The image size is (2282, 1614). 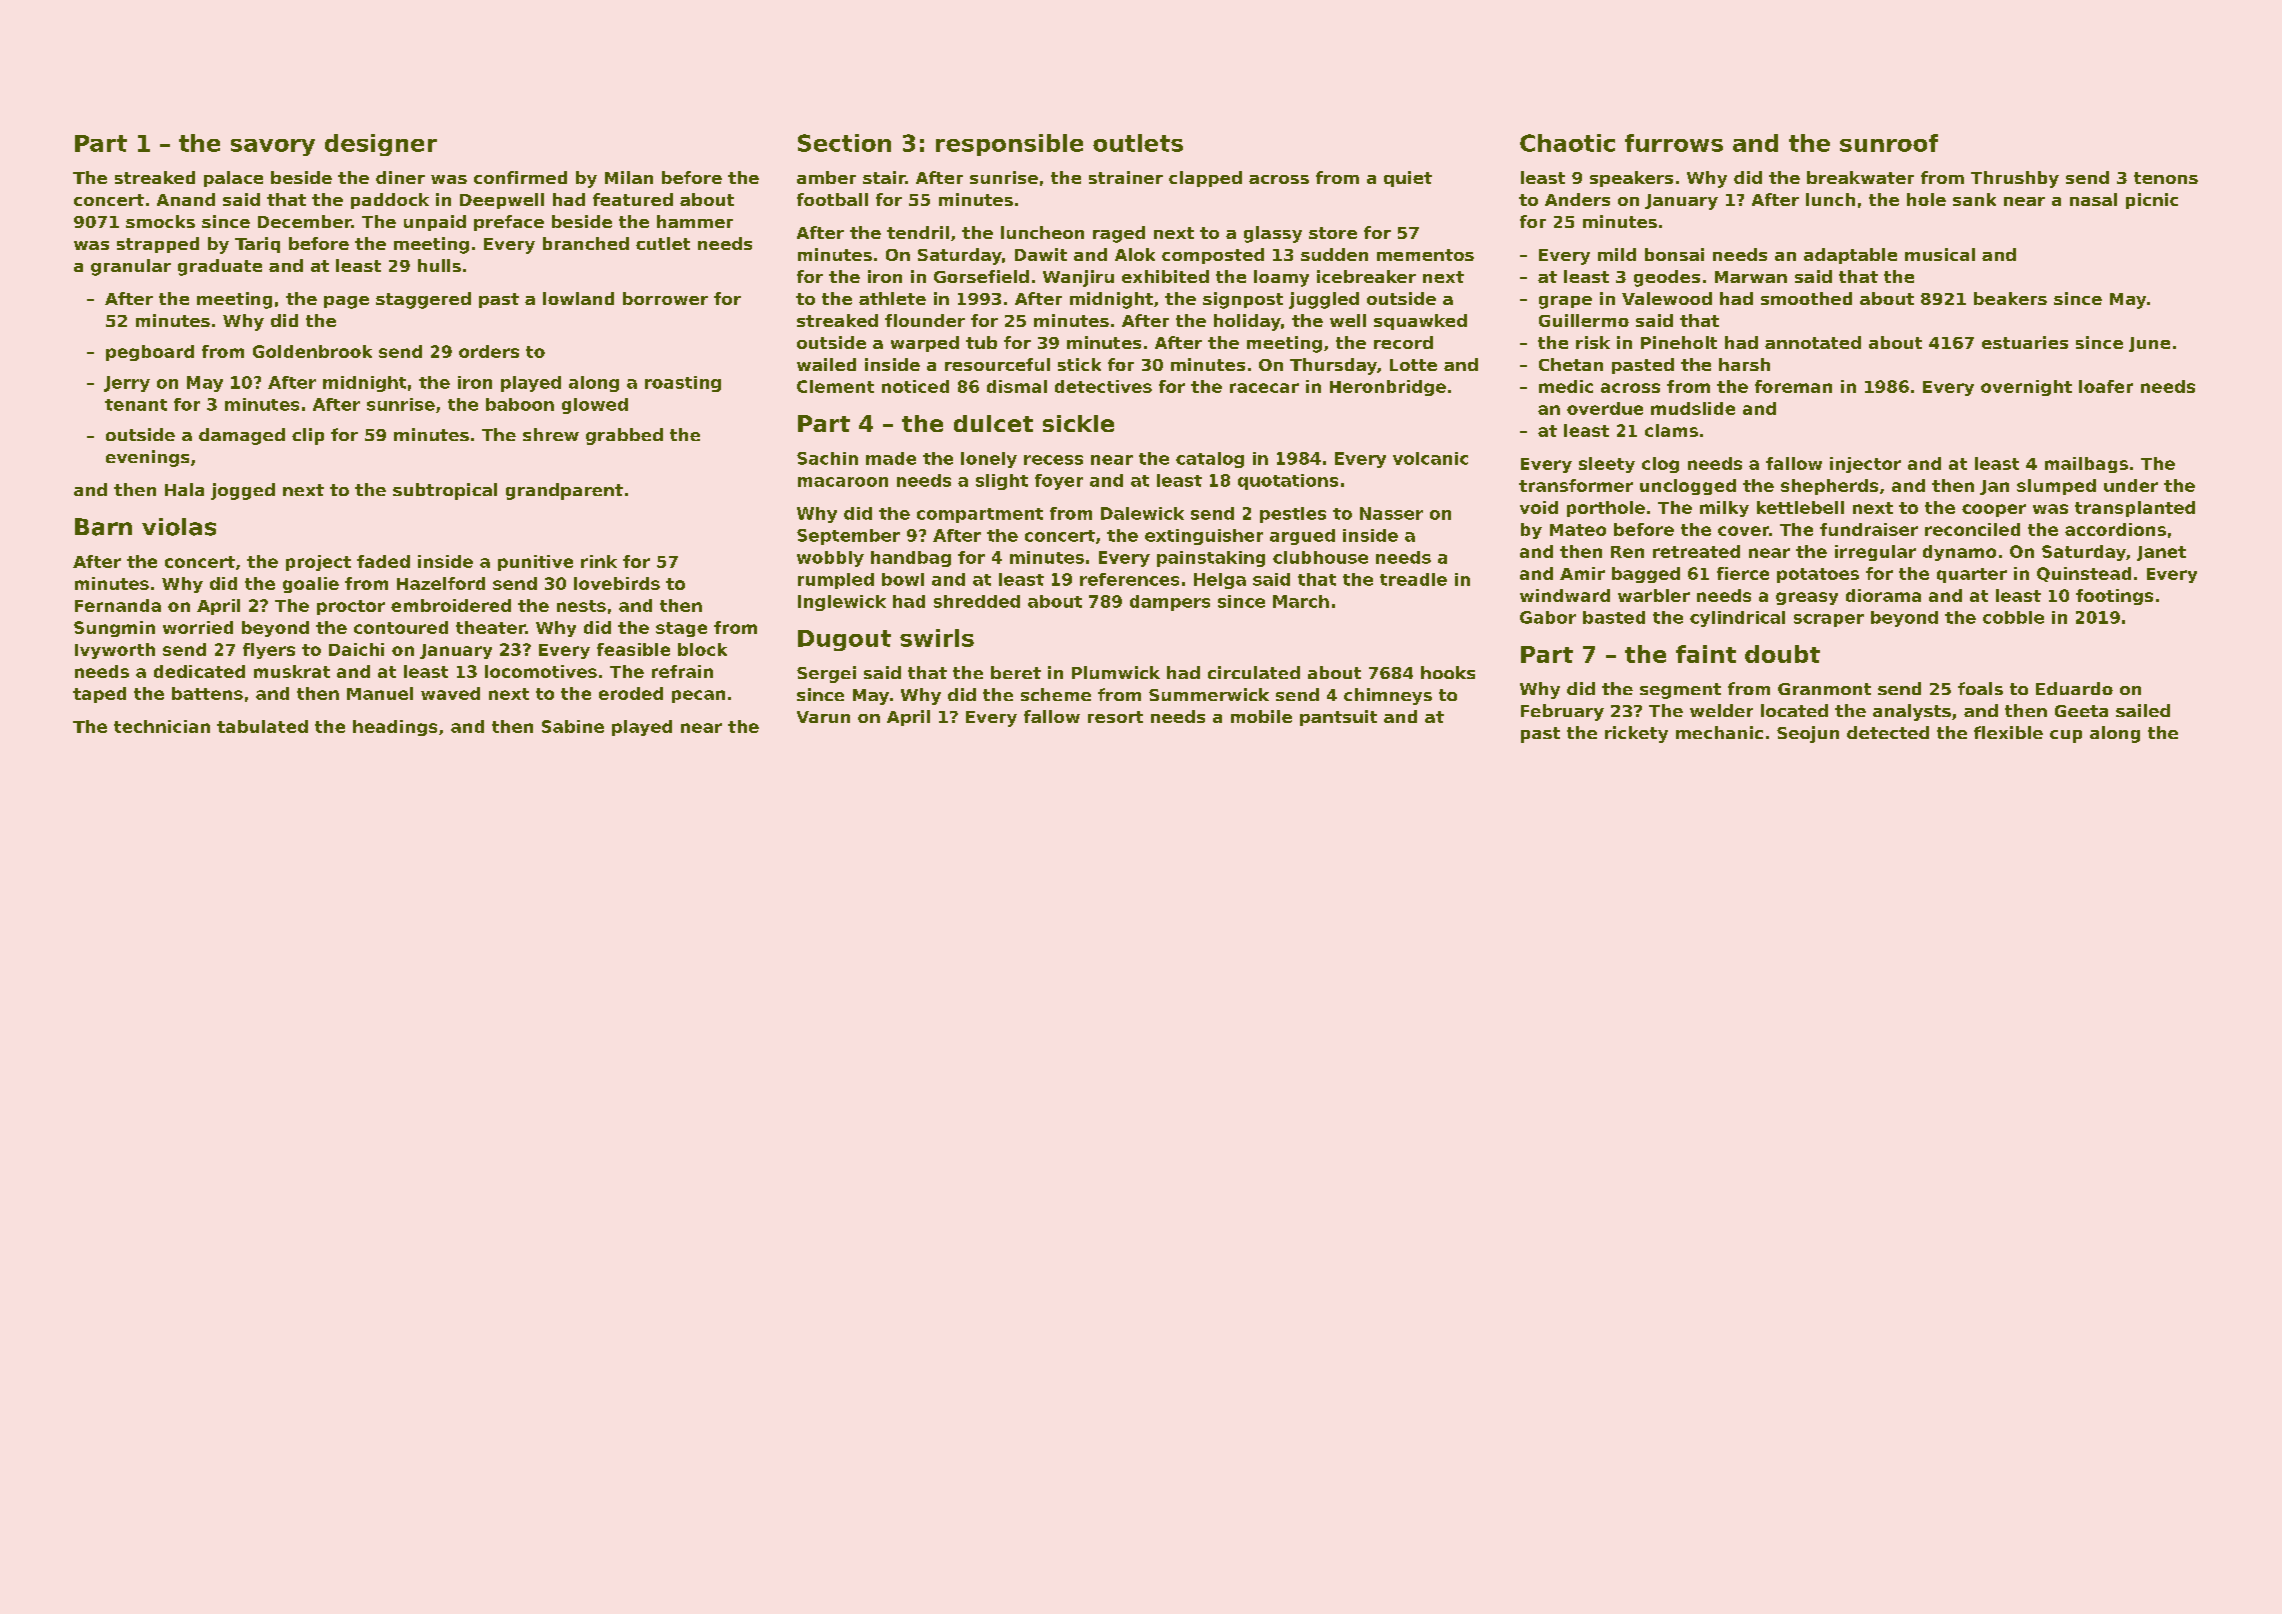 I want to click on handbag, so click(x=911, y=559).
